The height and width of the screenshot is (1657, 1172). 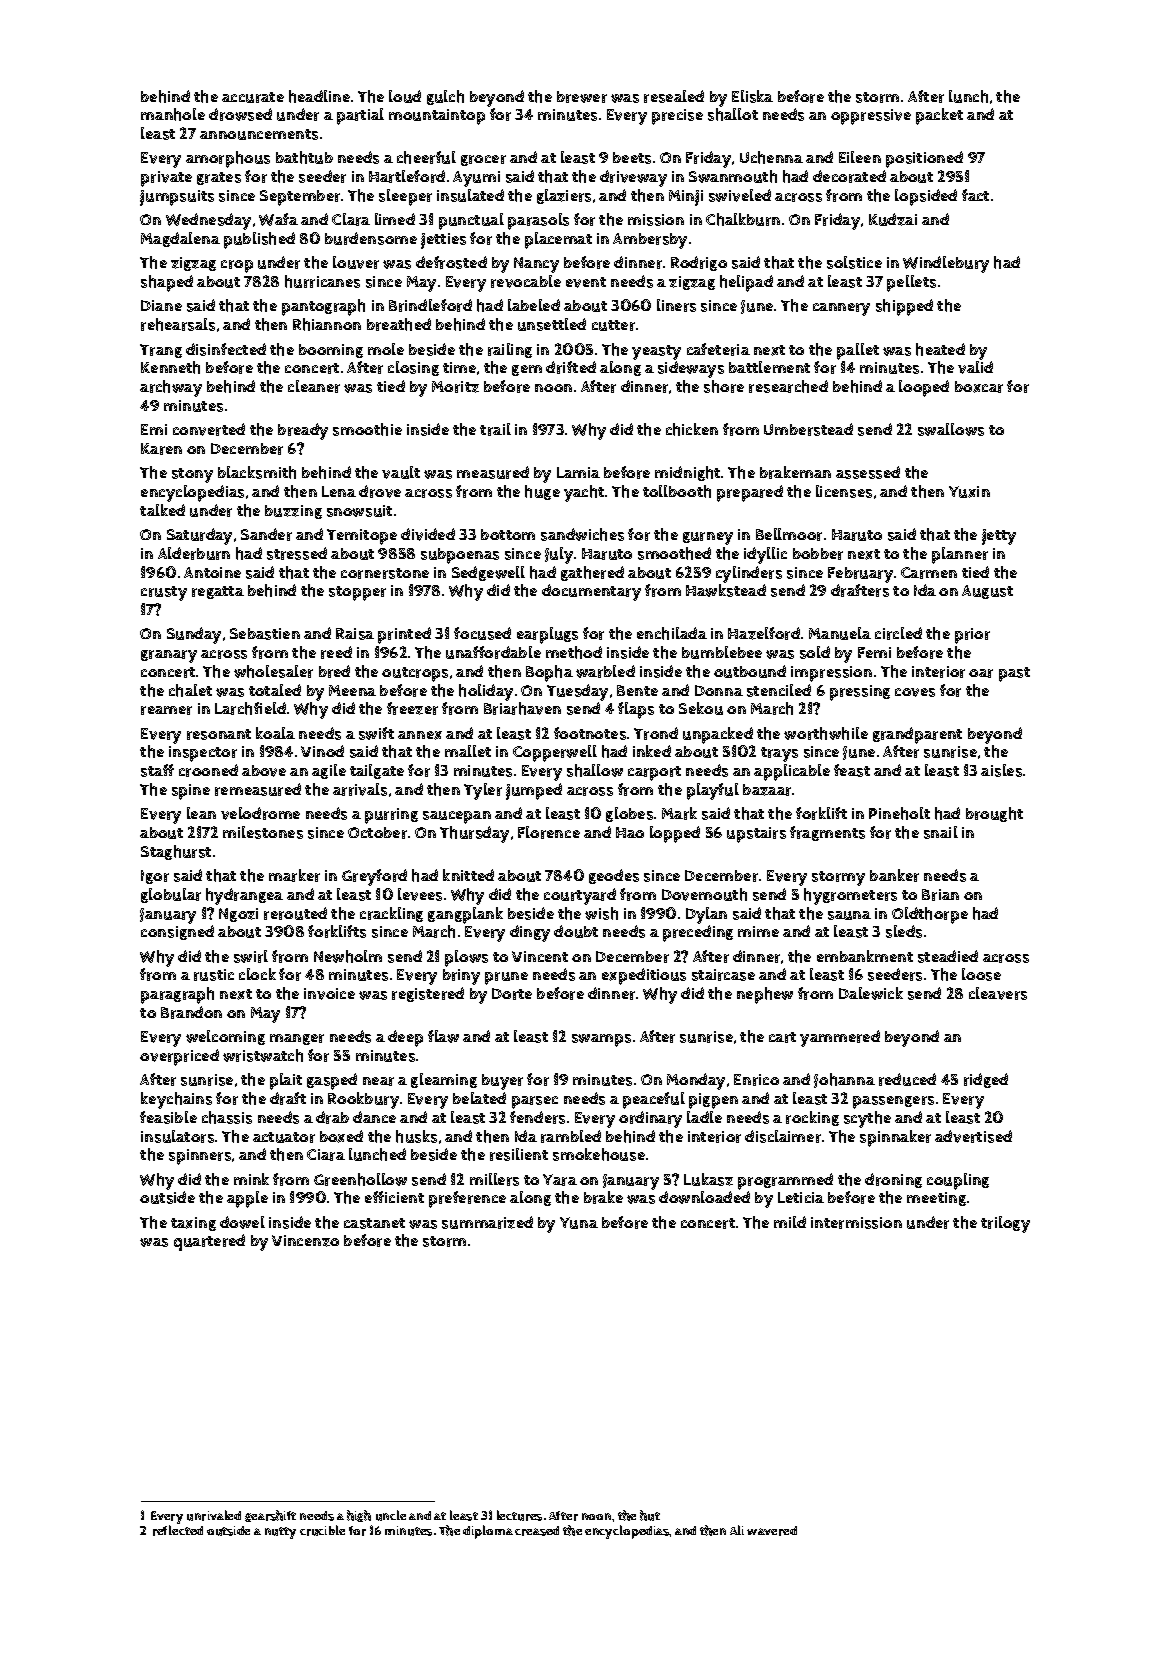 I want to click on high, so click(x=359, y=1516).
